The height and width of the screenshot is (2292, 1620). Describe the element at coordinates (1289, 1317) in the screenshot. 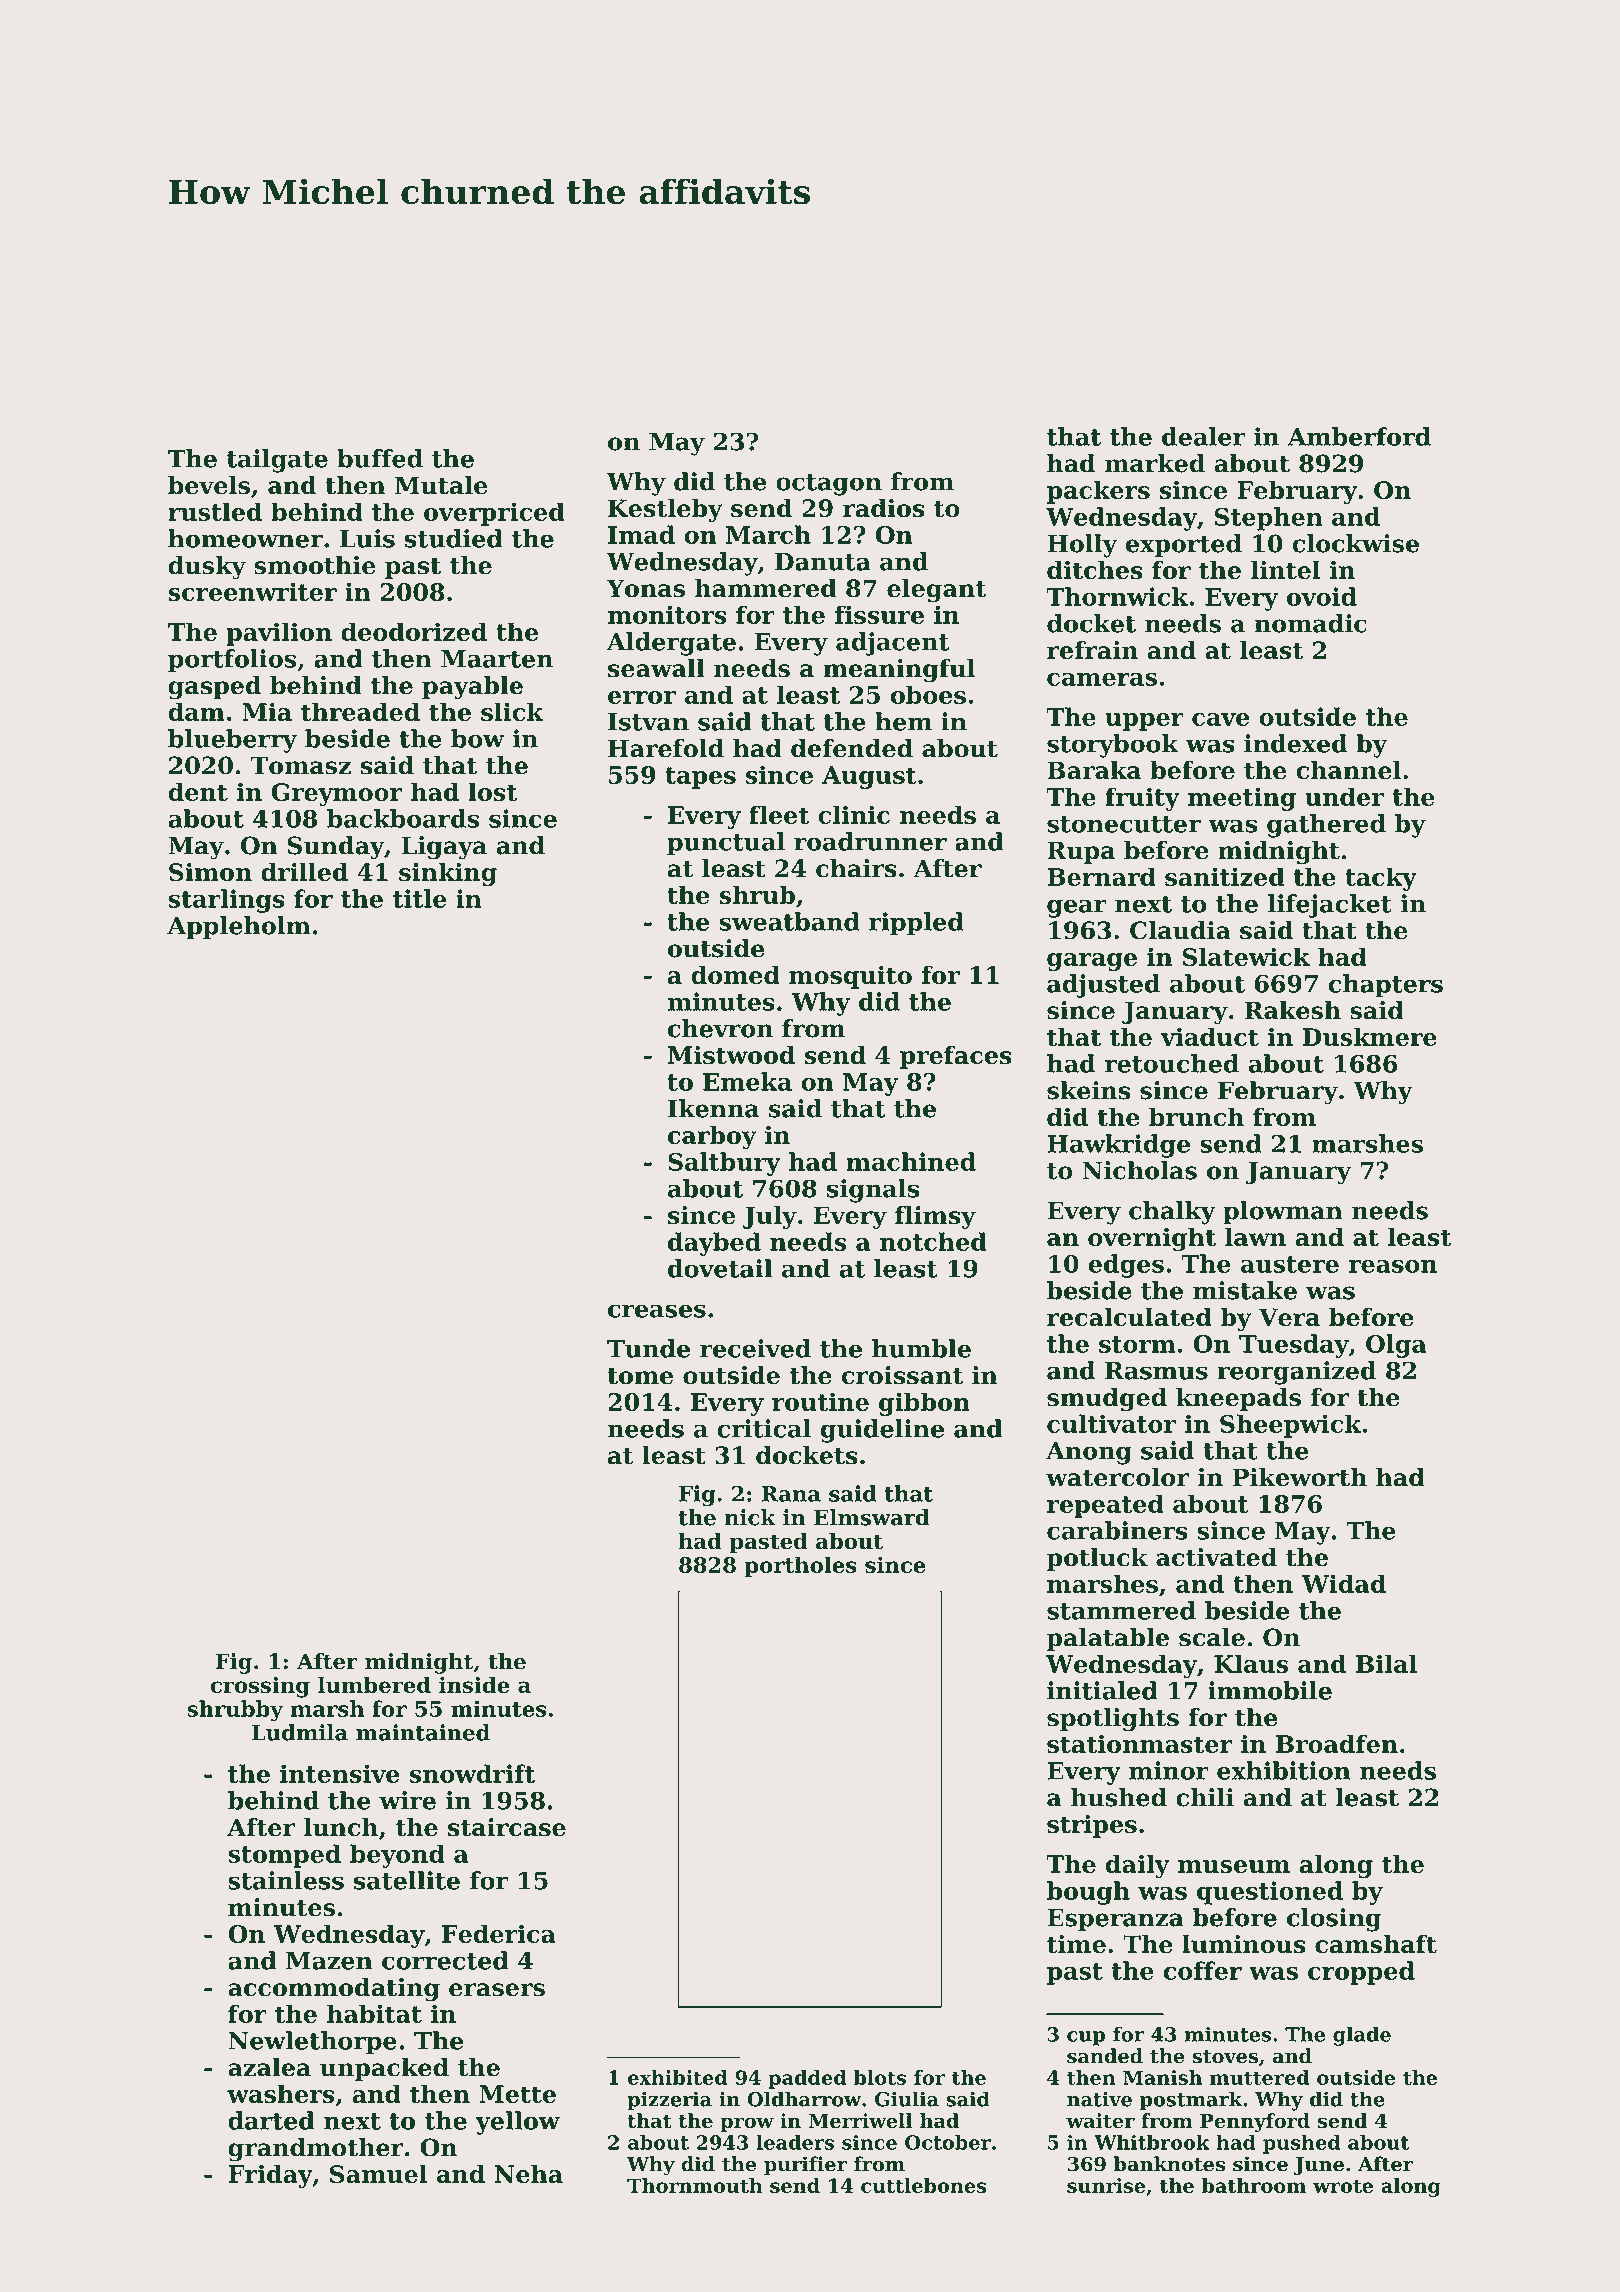

I see `Vera` at that location.
